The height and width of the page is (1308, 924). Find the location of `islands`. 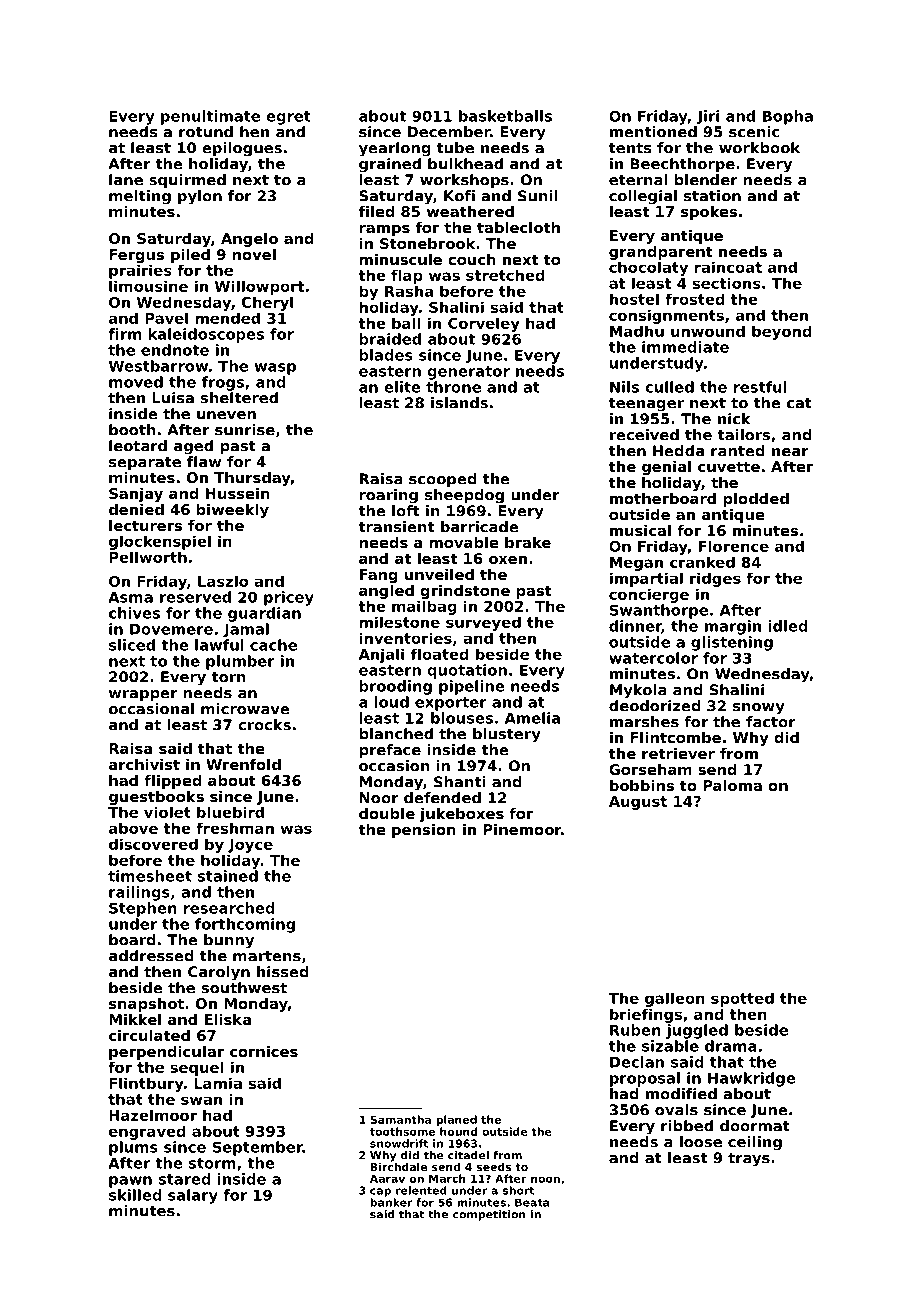

islands is located at coordinates (459, 403).
